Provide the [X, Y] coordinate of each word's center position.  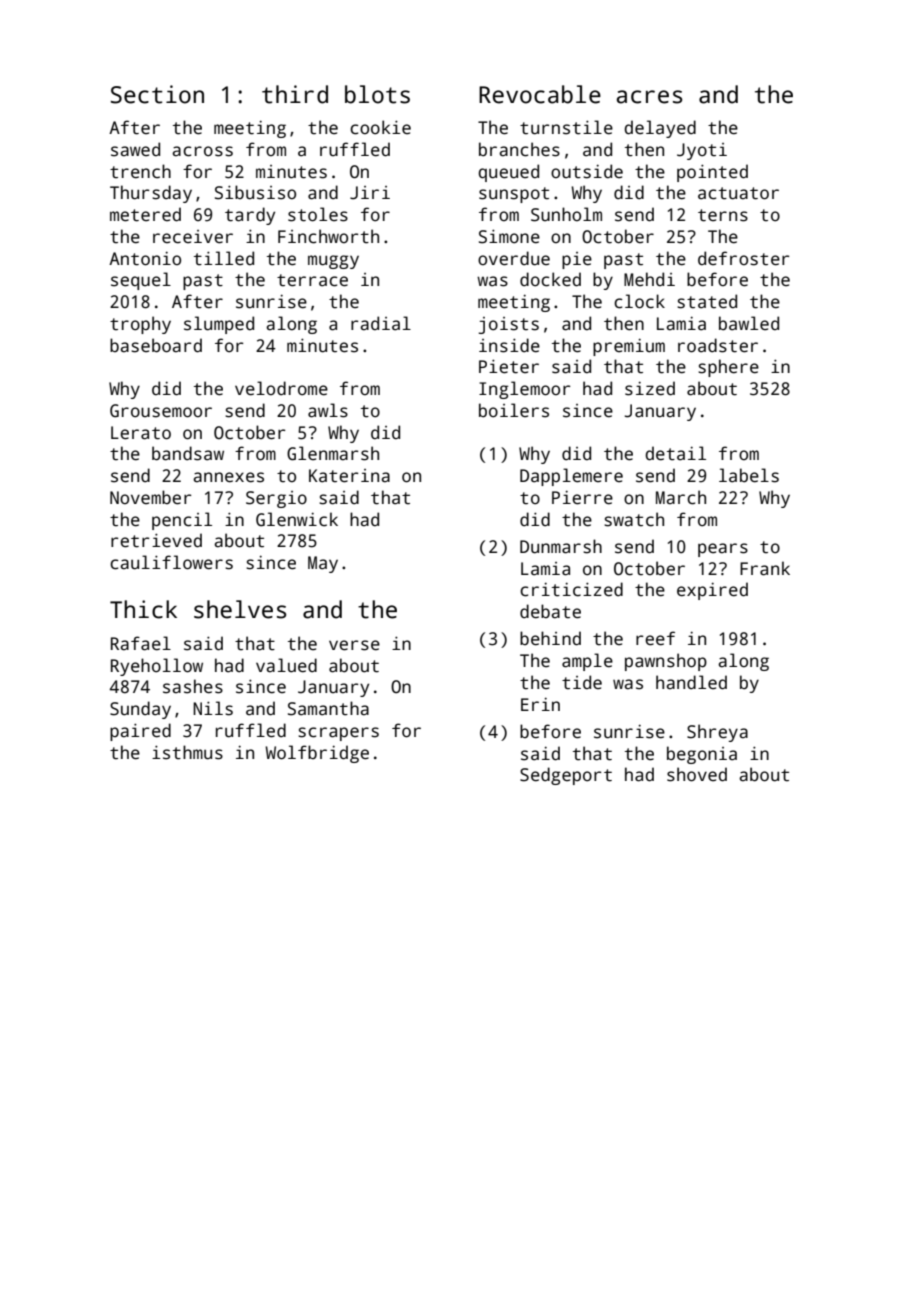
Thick [143, 609]
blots [377, 94]
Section [157, 94]
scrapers [338, 734]
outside [587, 171]
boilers [514, 410]
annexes [228, 477]
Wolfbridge [317, 754]
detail [675, 453]
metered [145, 214]
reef [655, 638]
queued [508, 173]
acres [649, 97]
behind [550, 638]
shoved [697, 774]
